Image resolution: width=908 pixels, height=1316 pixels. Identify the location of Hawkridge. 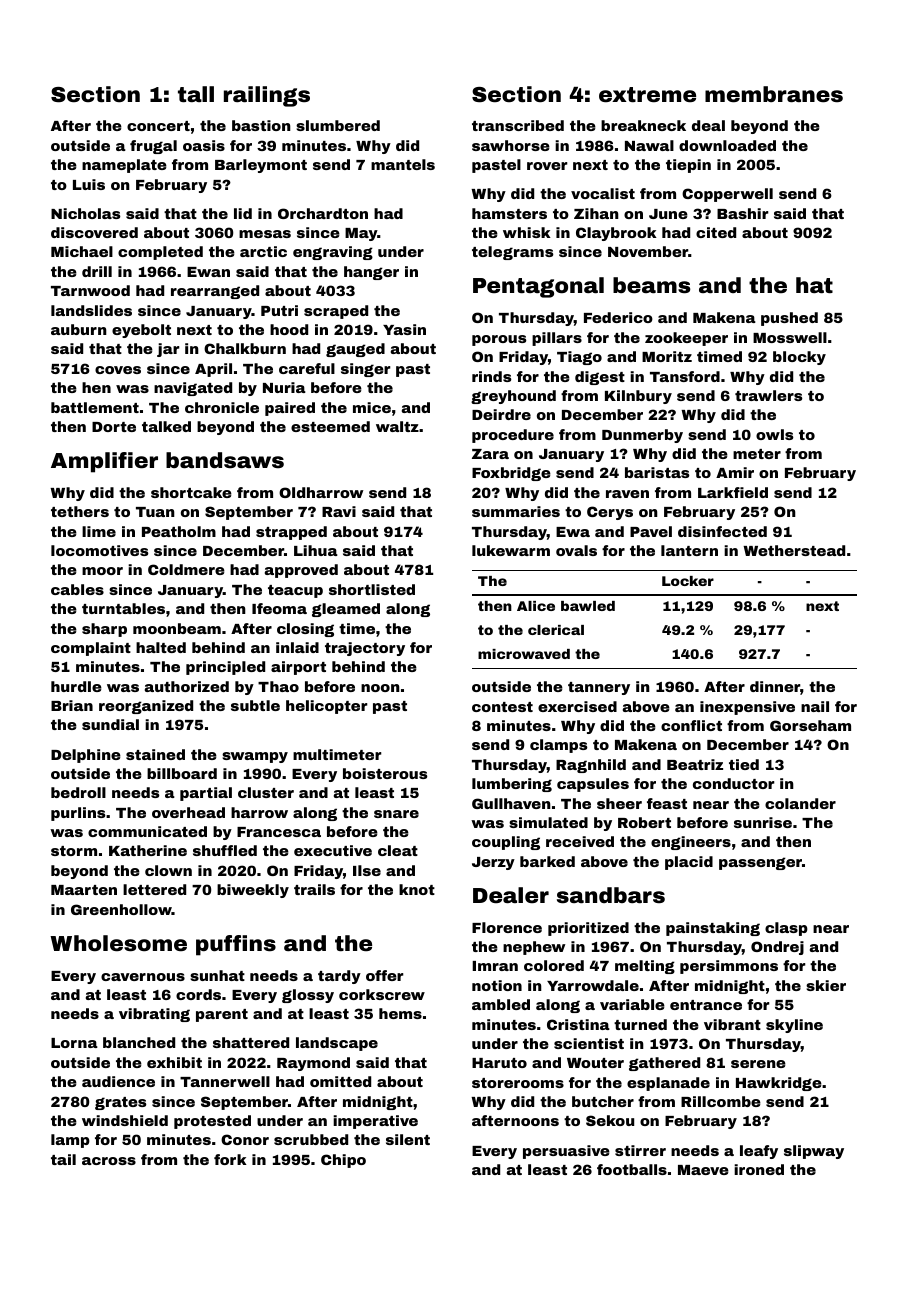
(779, 1084).
